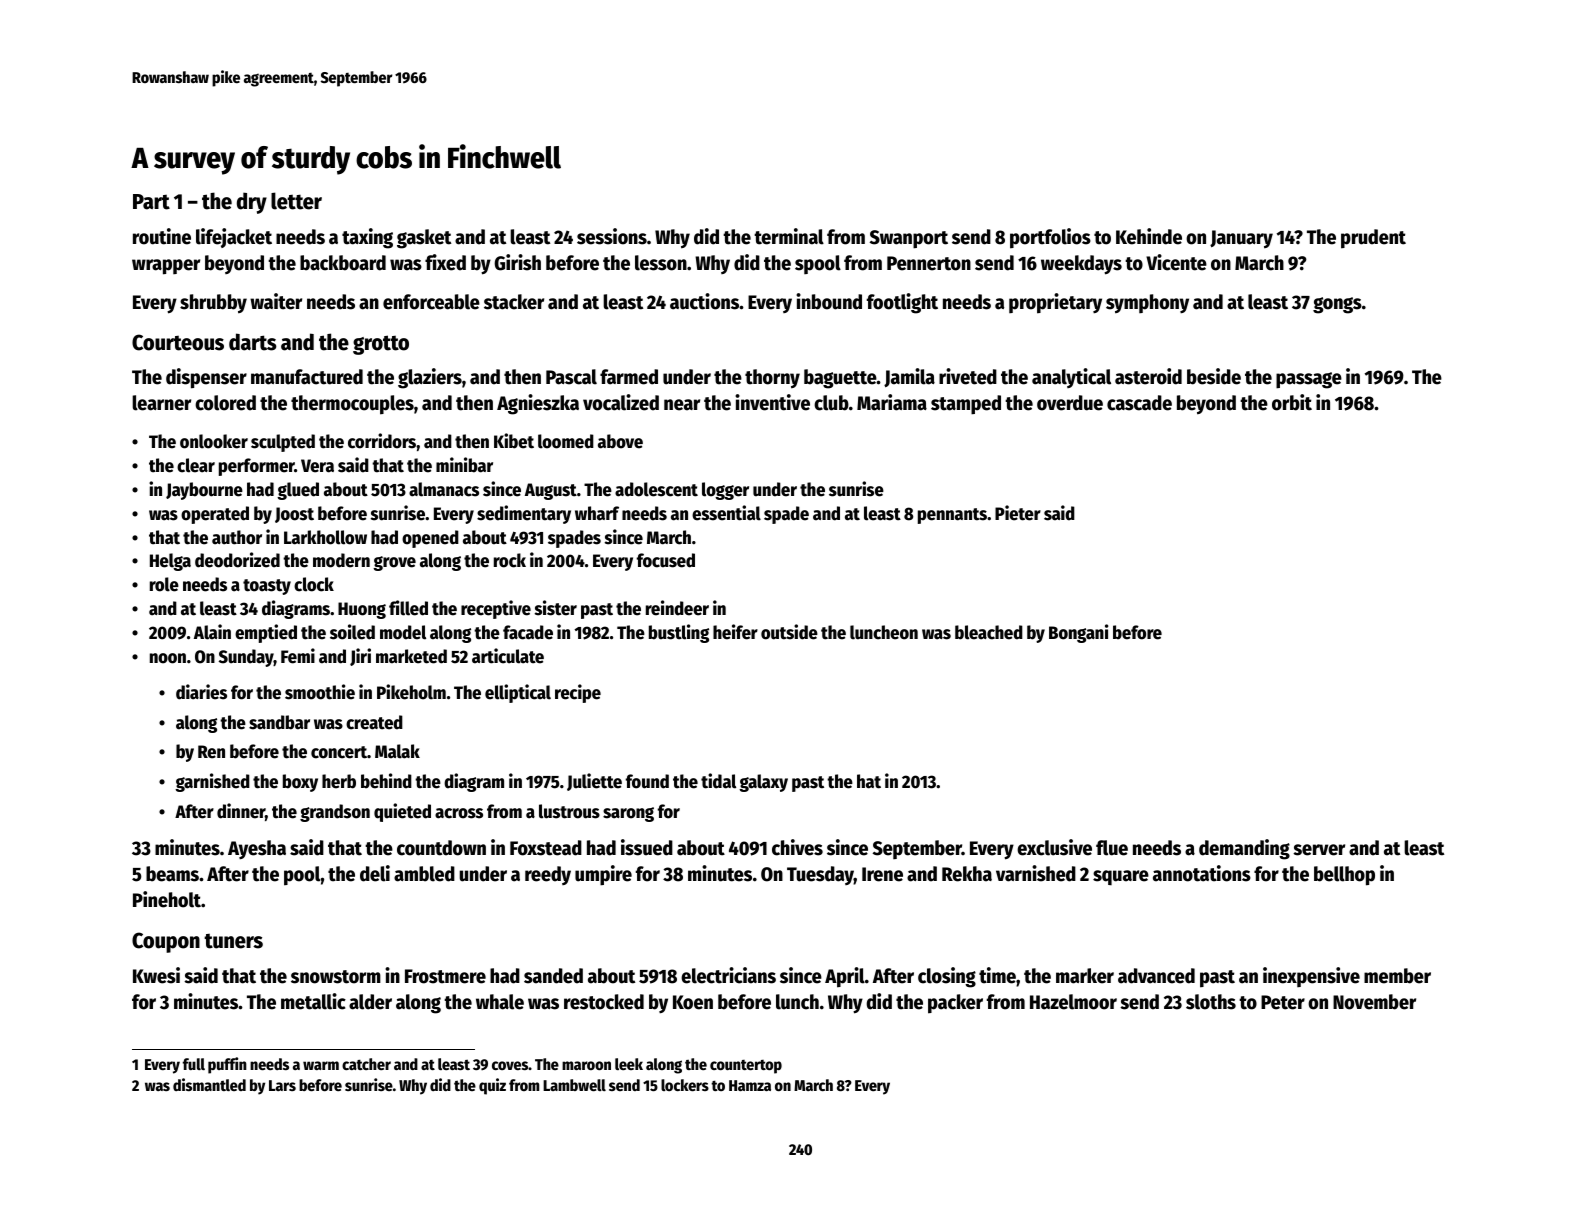  Describe the element at coordinates (1078, 633) in the screenshot. I see `Bongani` at that location.
